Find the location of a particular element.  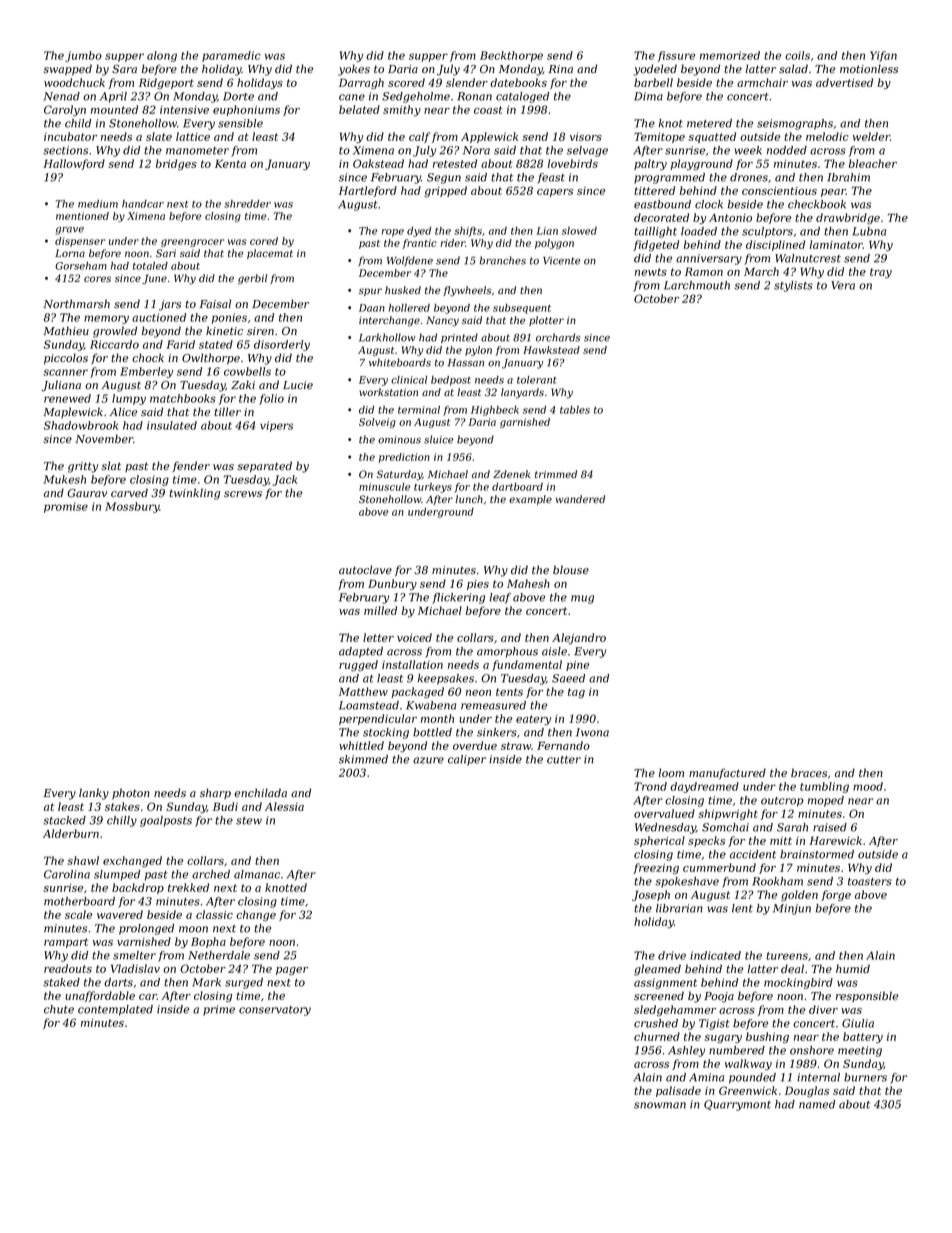

chilly is located at coordinates (122, 821).
